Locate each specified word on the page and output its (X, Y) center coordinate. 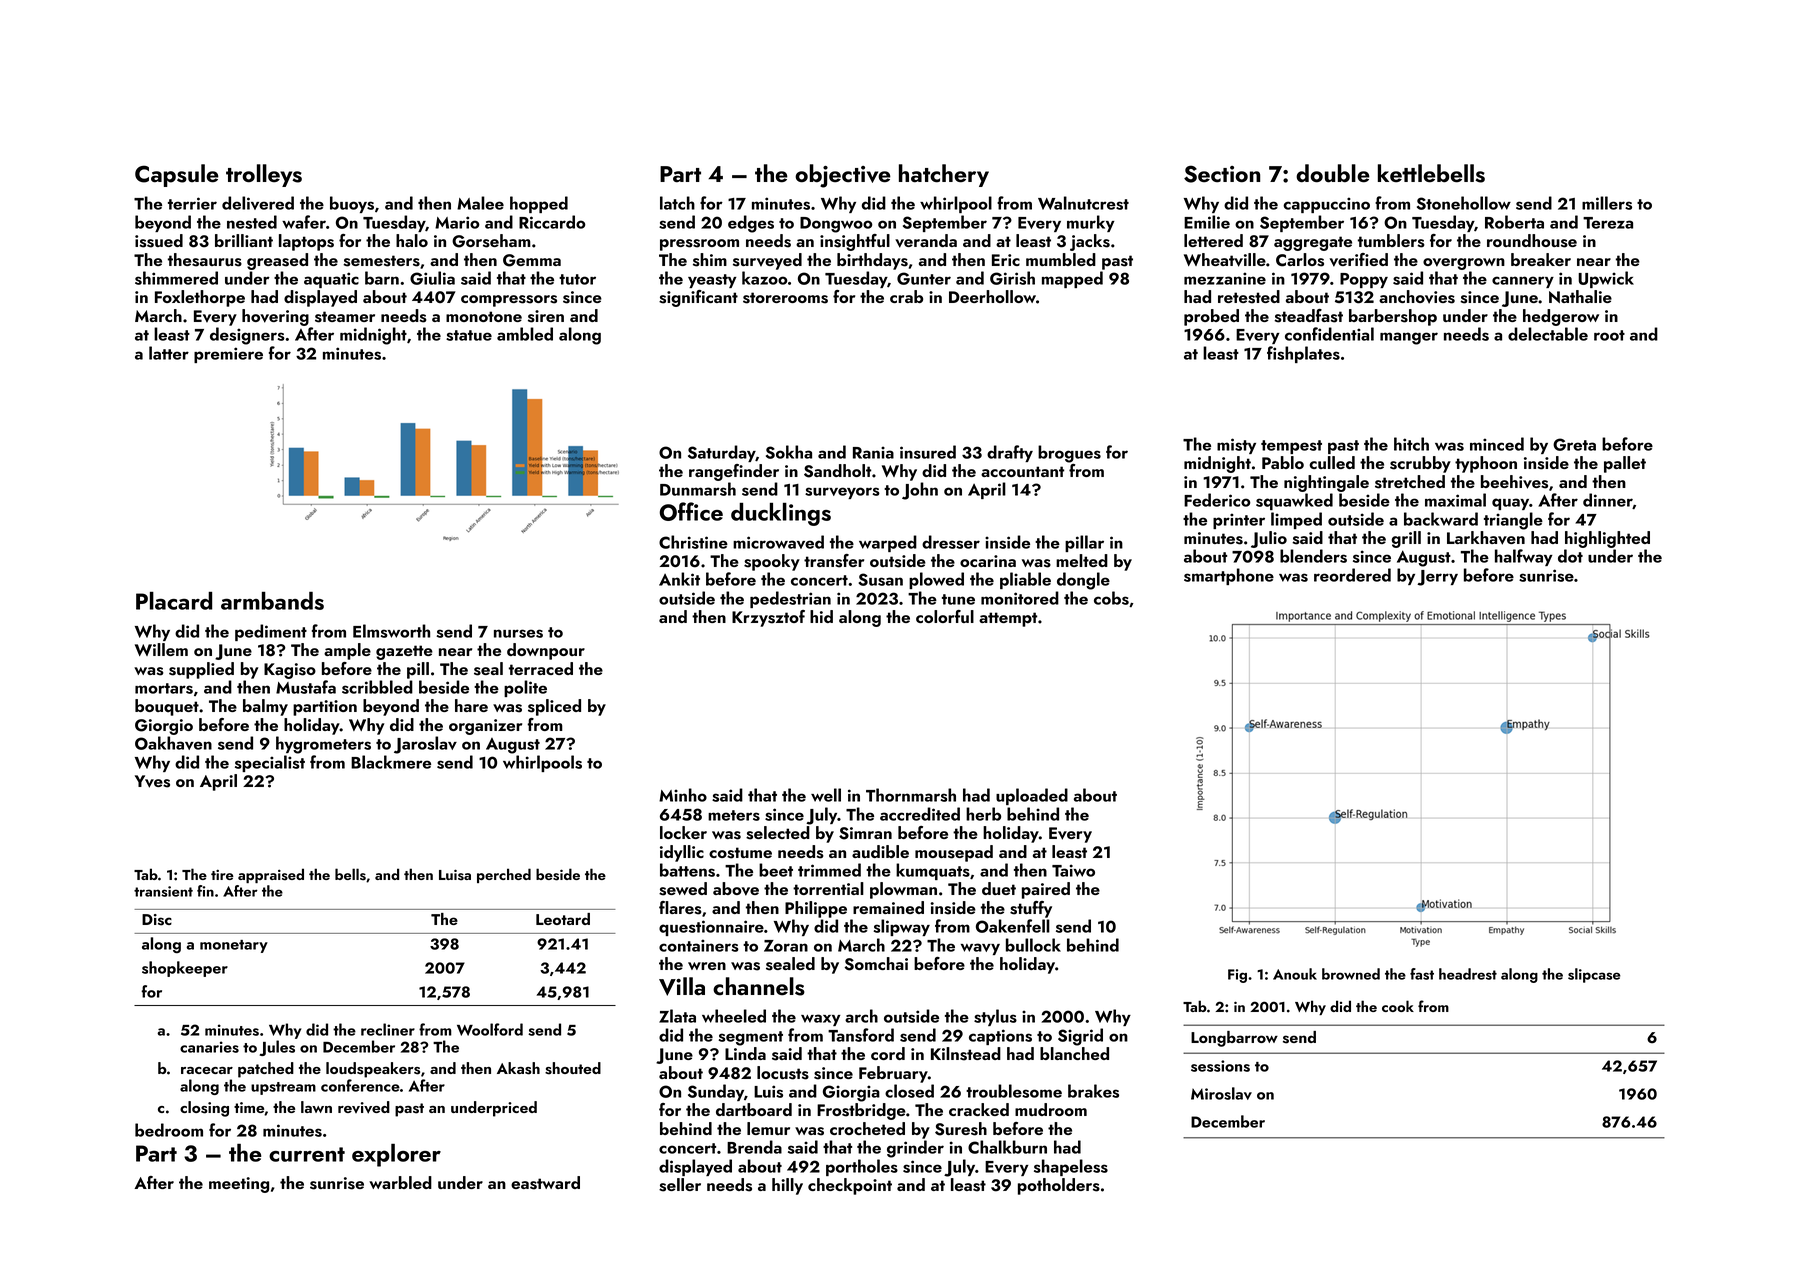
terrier (192, 203)
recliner (388, 1029)
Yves (152, 781)
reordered (1352, 575)
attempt (1008, 619)
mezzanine (1225, 278)
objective (843, 176)
